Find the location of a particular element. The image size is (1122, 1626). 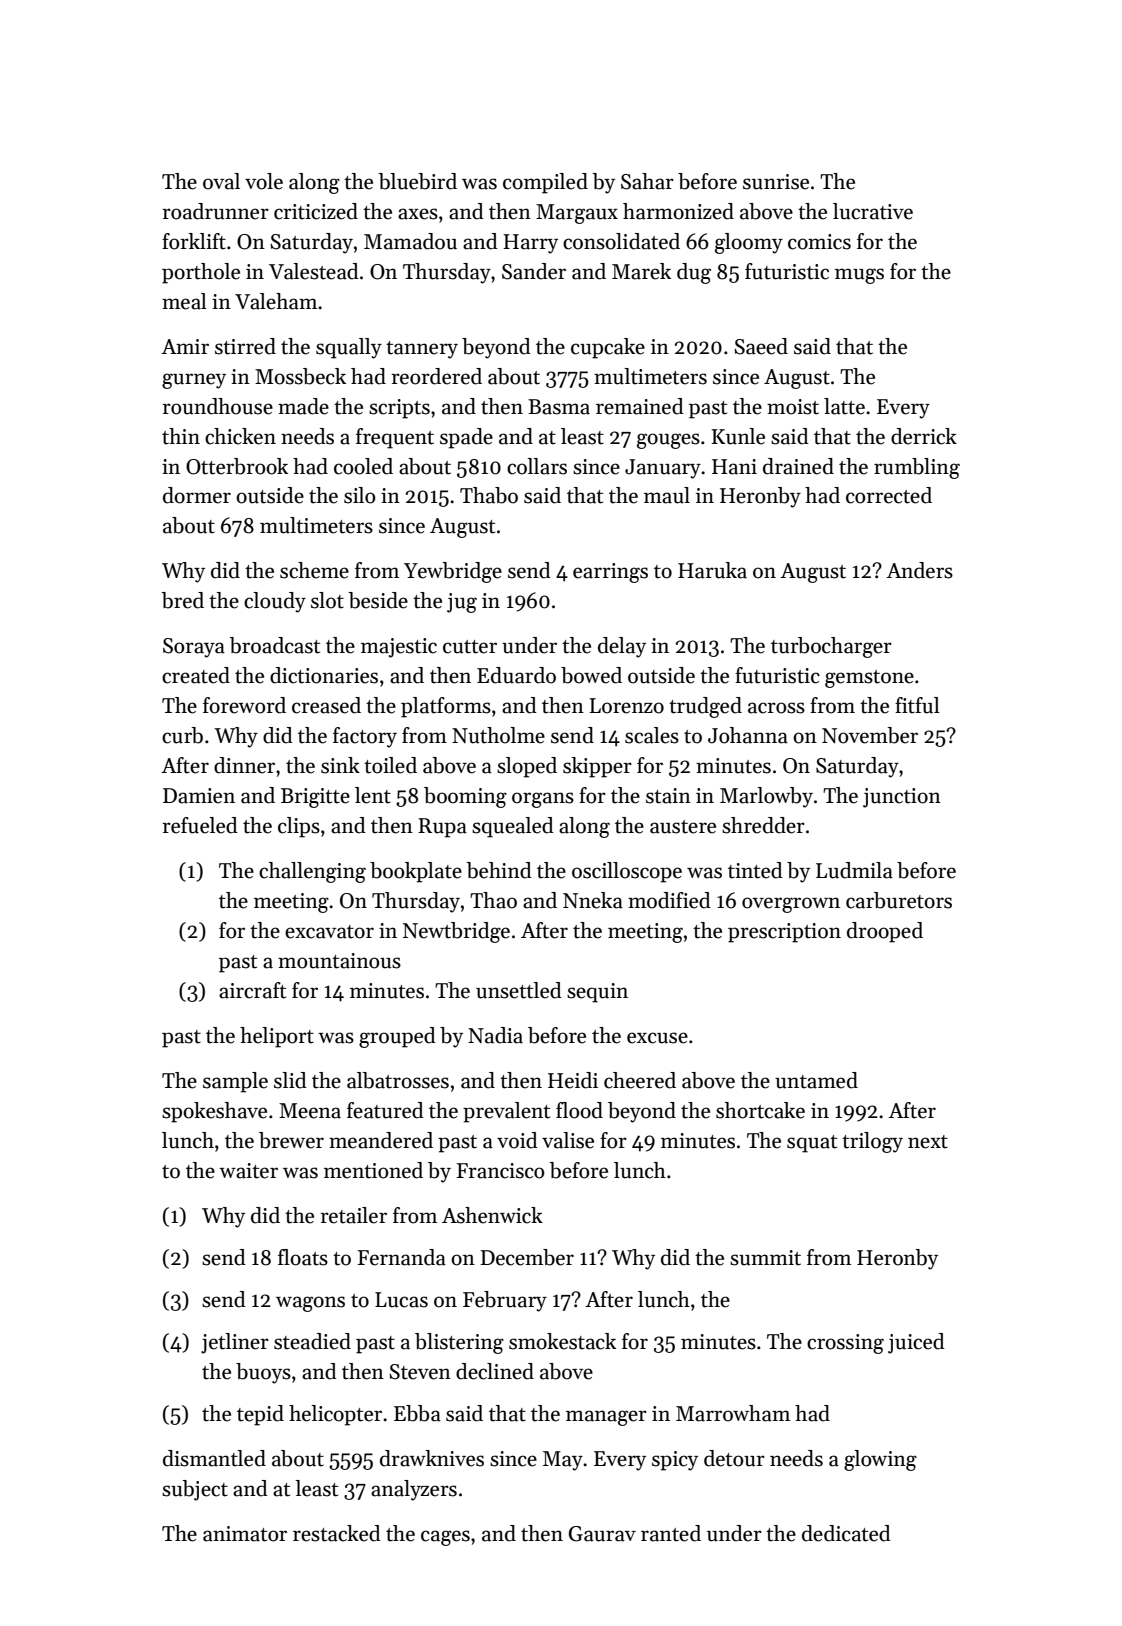

junction is located at coordinates (902, 798).
